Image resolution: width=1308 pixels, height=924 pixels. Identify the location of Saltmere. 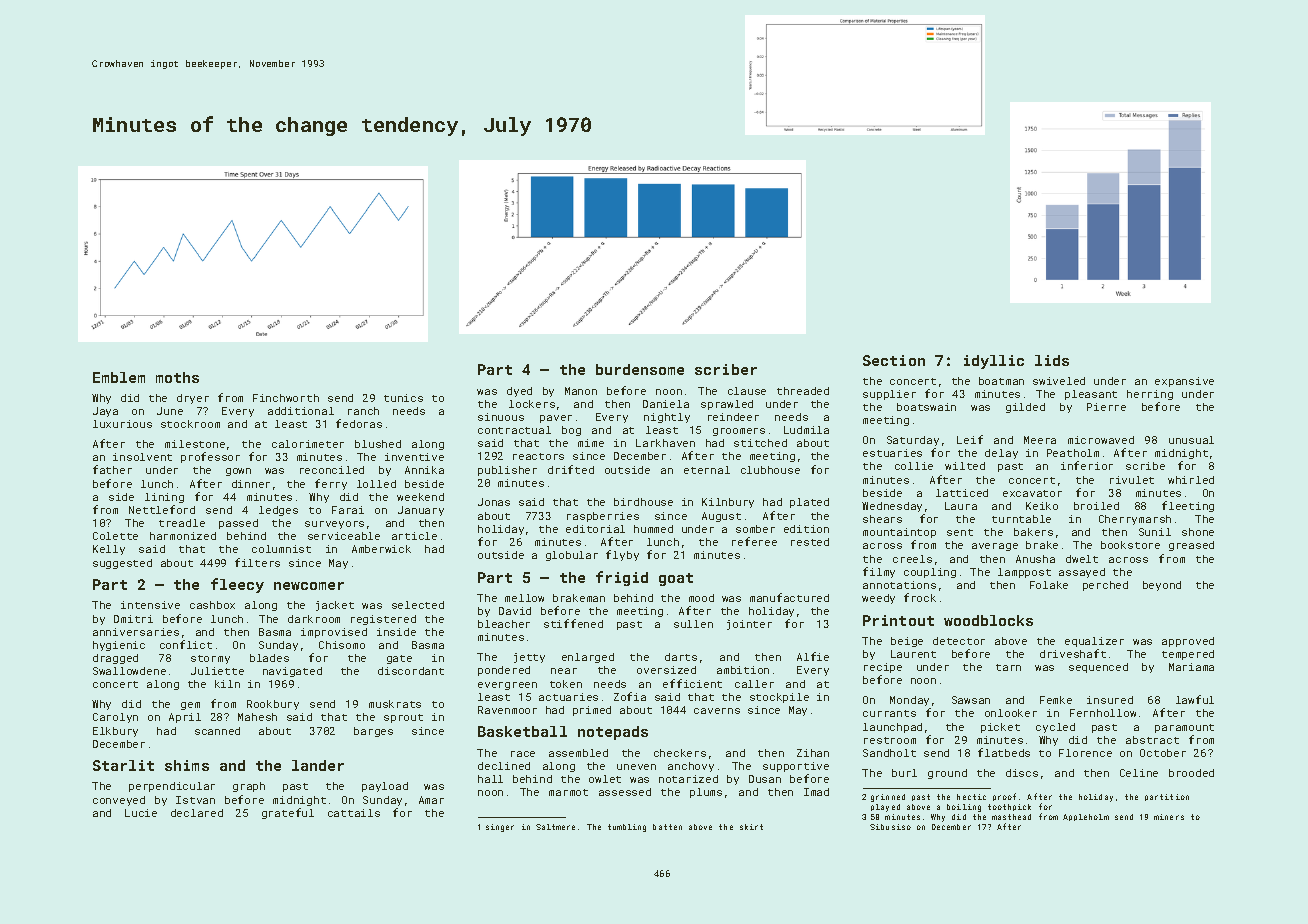
(555, 827).
